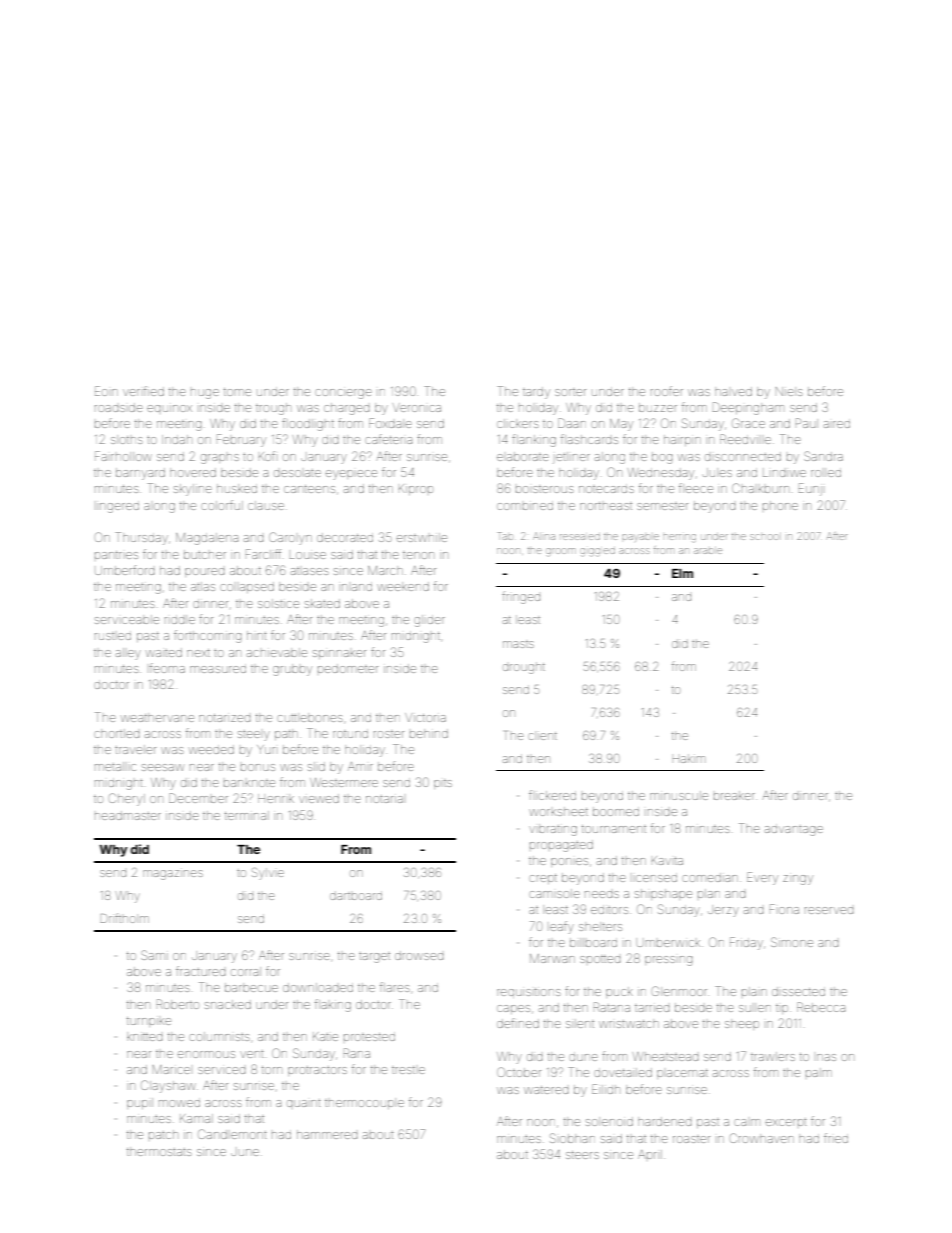 The image size is (952, 1233). What do you see at coordinates (682, 573) in the document?
I see `Elm` at bounding box center [682, 573].
